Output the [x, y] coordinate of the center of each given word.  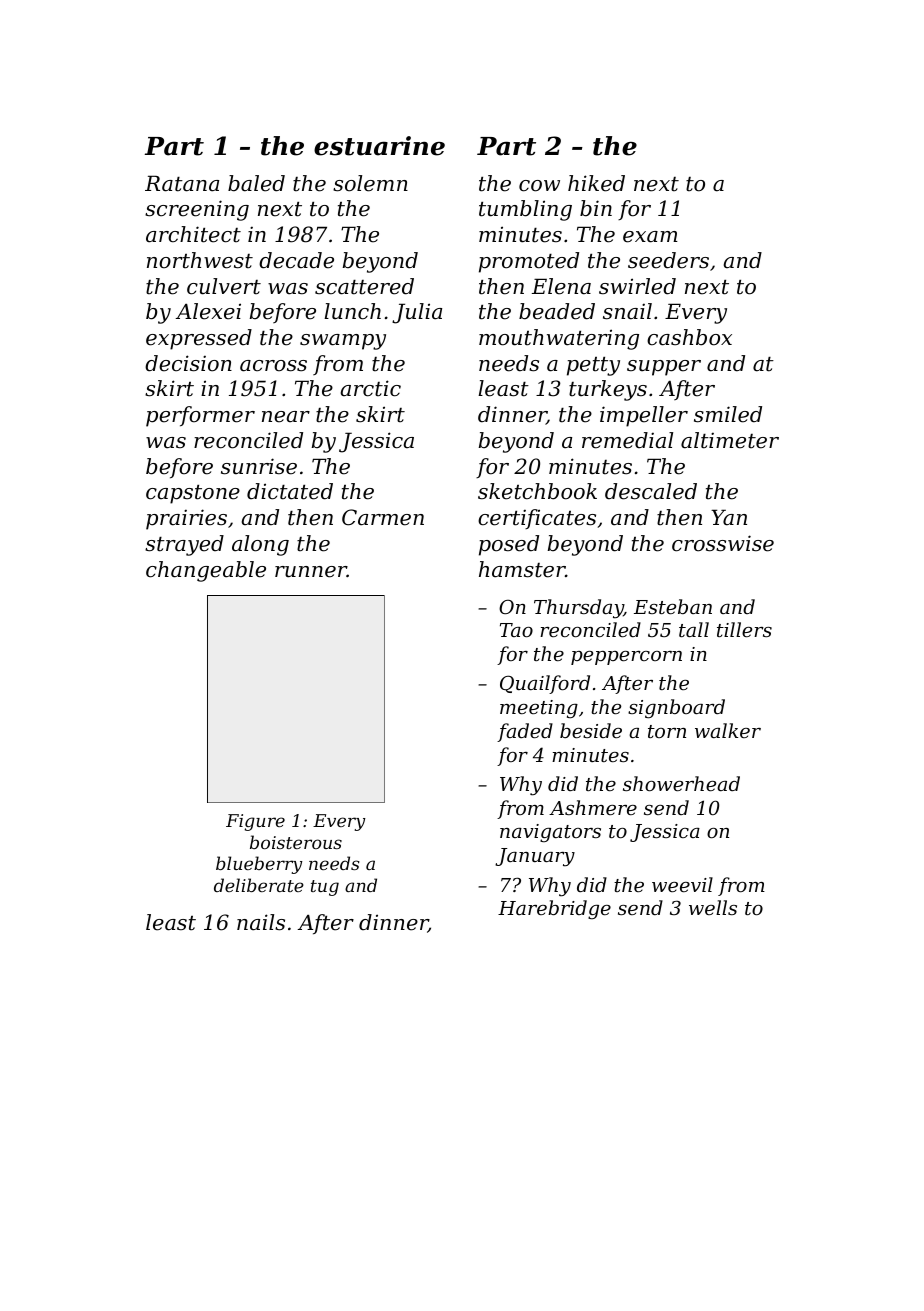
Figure [255, 822]
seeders [668, 260]
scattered [364, 286]
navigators [550, 833]
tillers [744, 629]
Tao [516, 630]
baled [256, 183]
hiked [596, 183]
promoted [529, 262]
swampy [343, 342]
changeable [206, 571]
